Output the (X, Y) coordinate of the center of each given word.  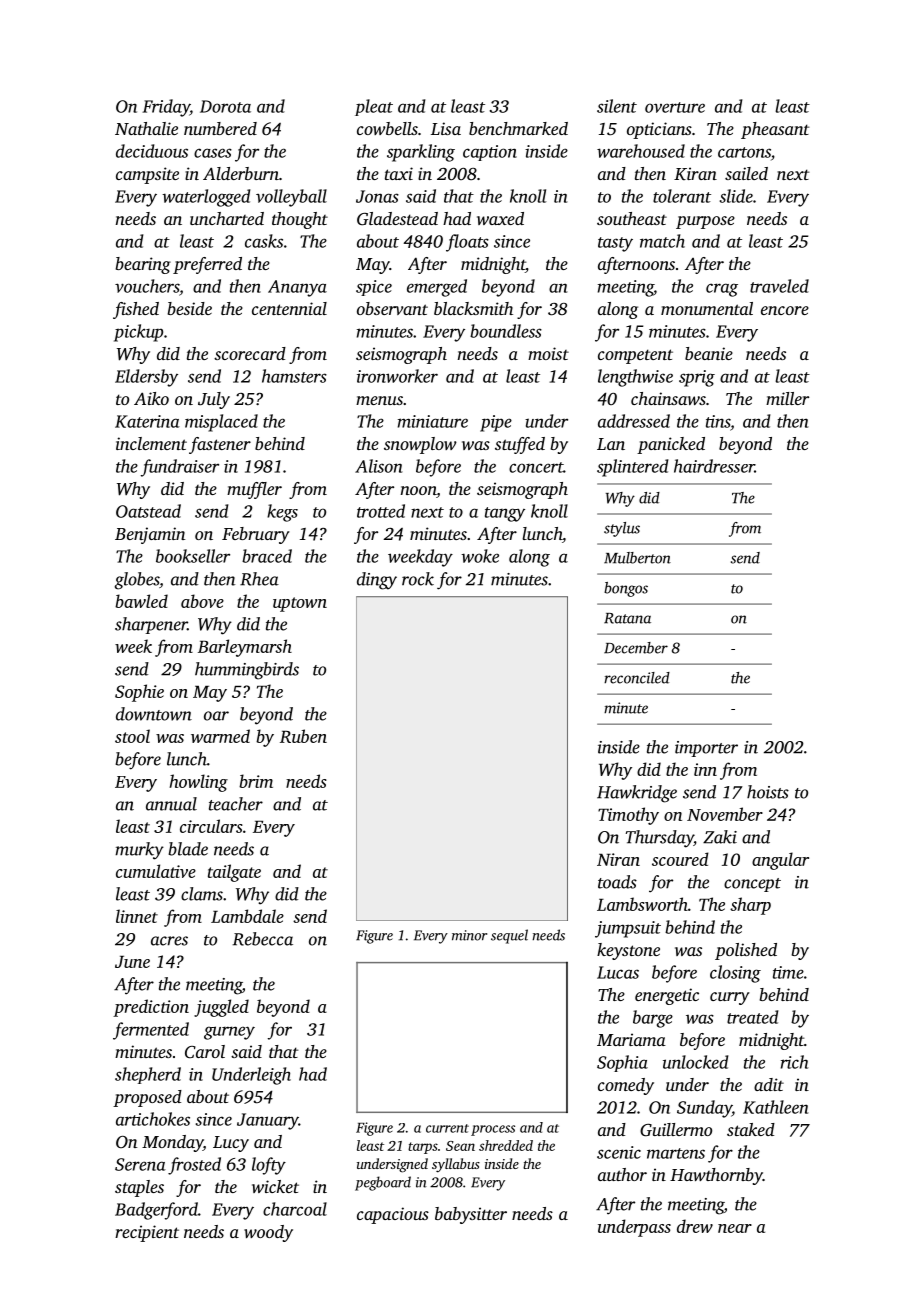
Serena (140, 1164)
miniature (433, 421)
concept (752, 885)
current (447, 1128)
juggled (221, 1008)
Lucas (618, 972)
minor (469, 935)
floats (467, 243)
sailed (746, 173)
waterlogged (206, 198)
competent (635, 356)
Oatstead (148, 511)
